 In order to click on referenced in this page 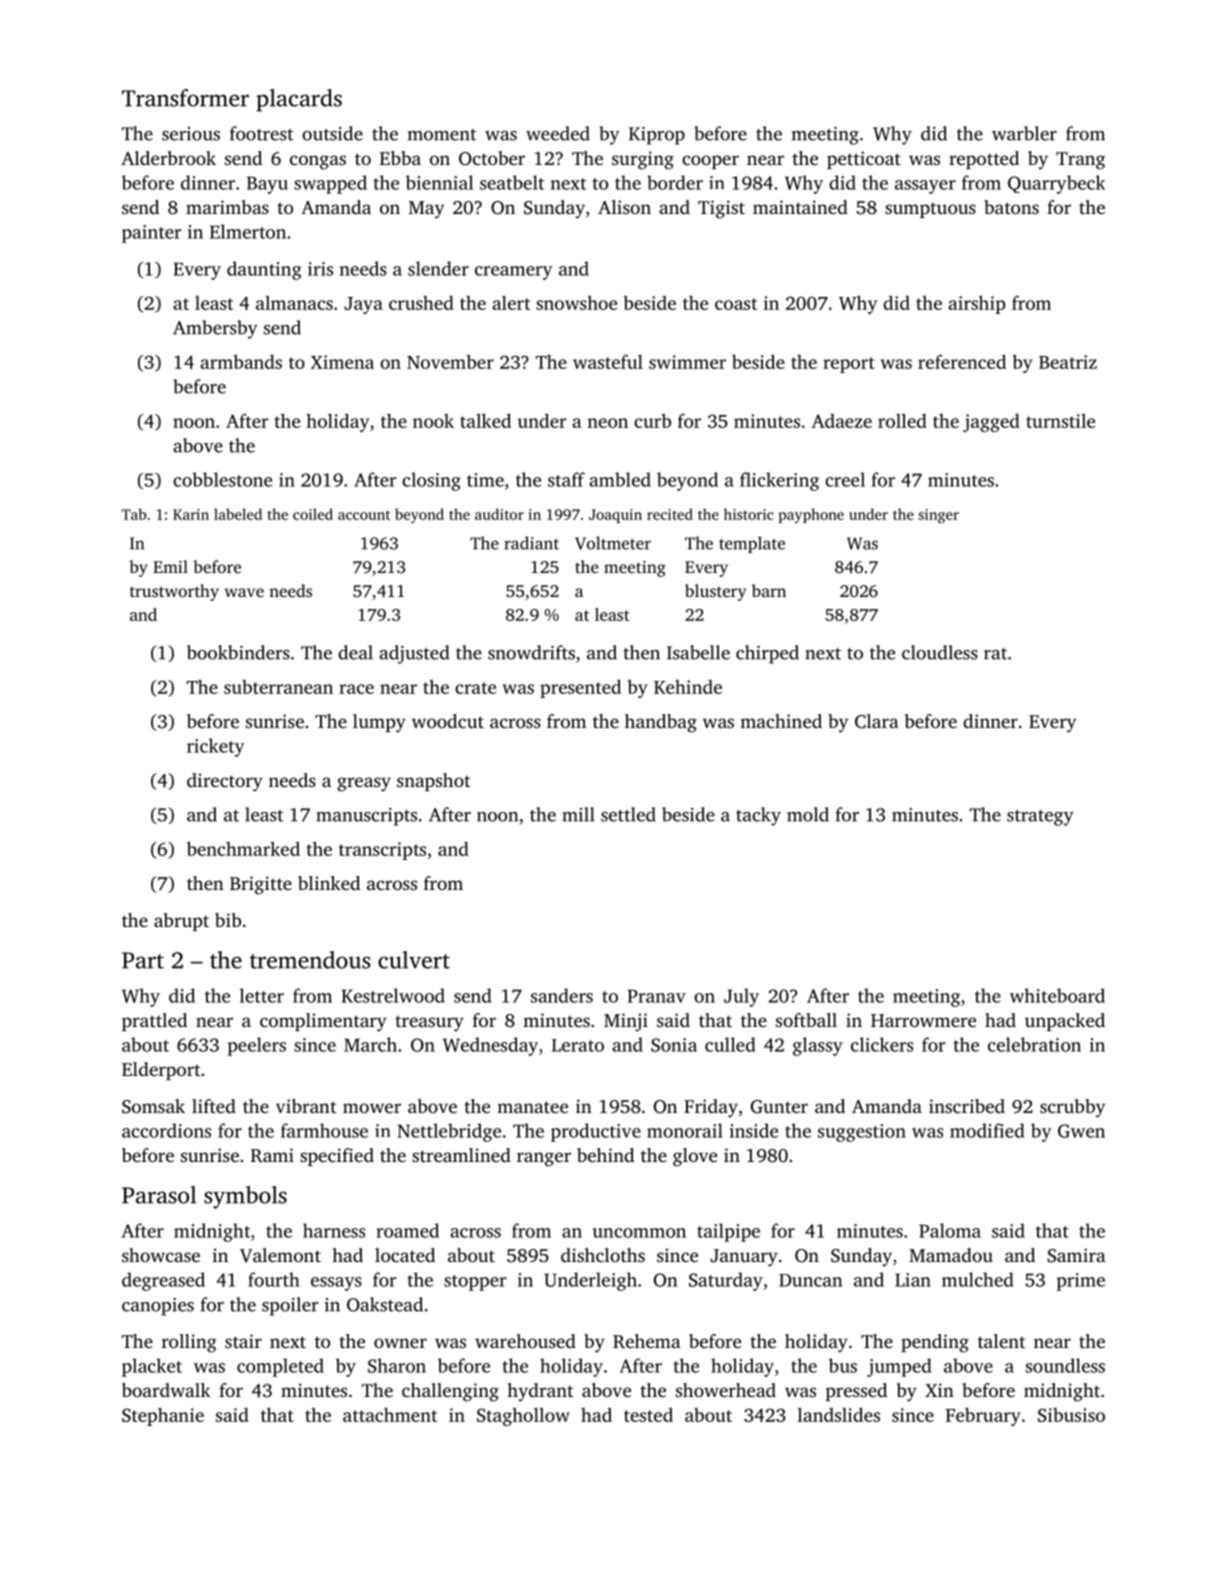, I will do `click(962, 361)`.
